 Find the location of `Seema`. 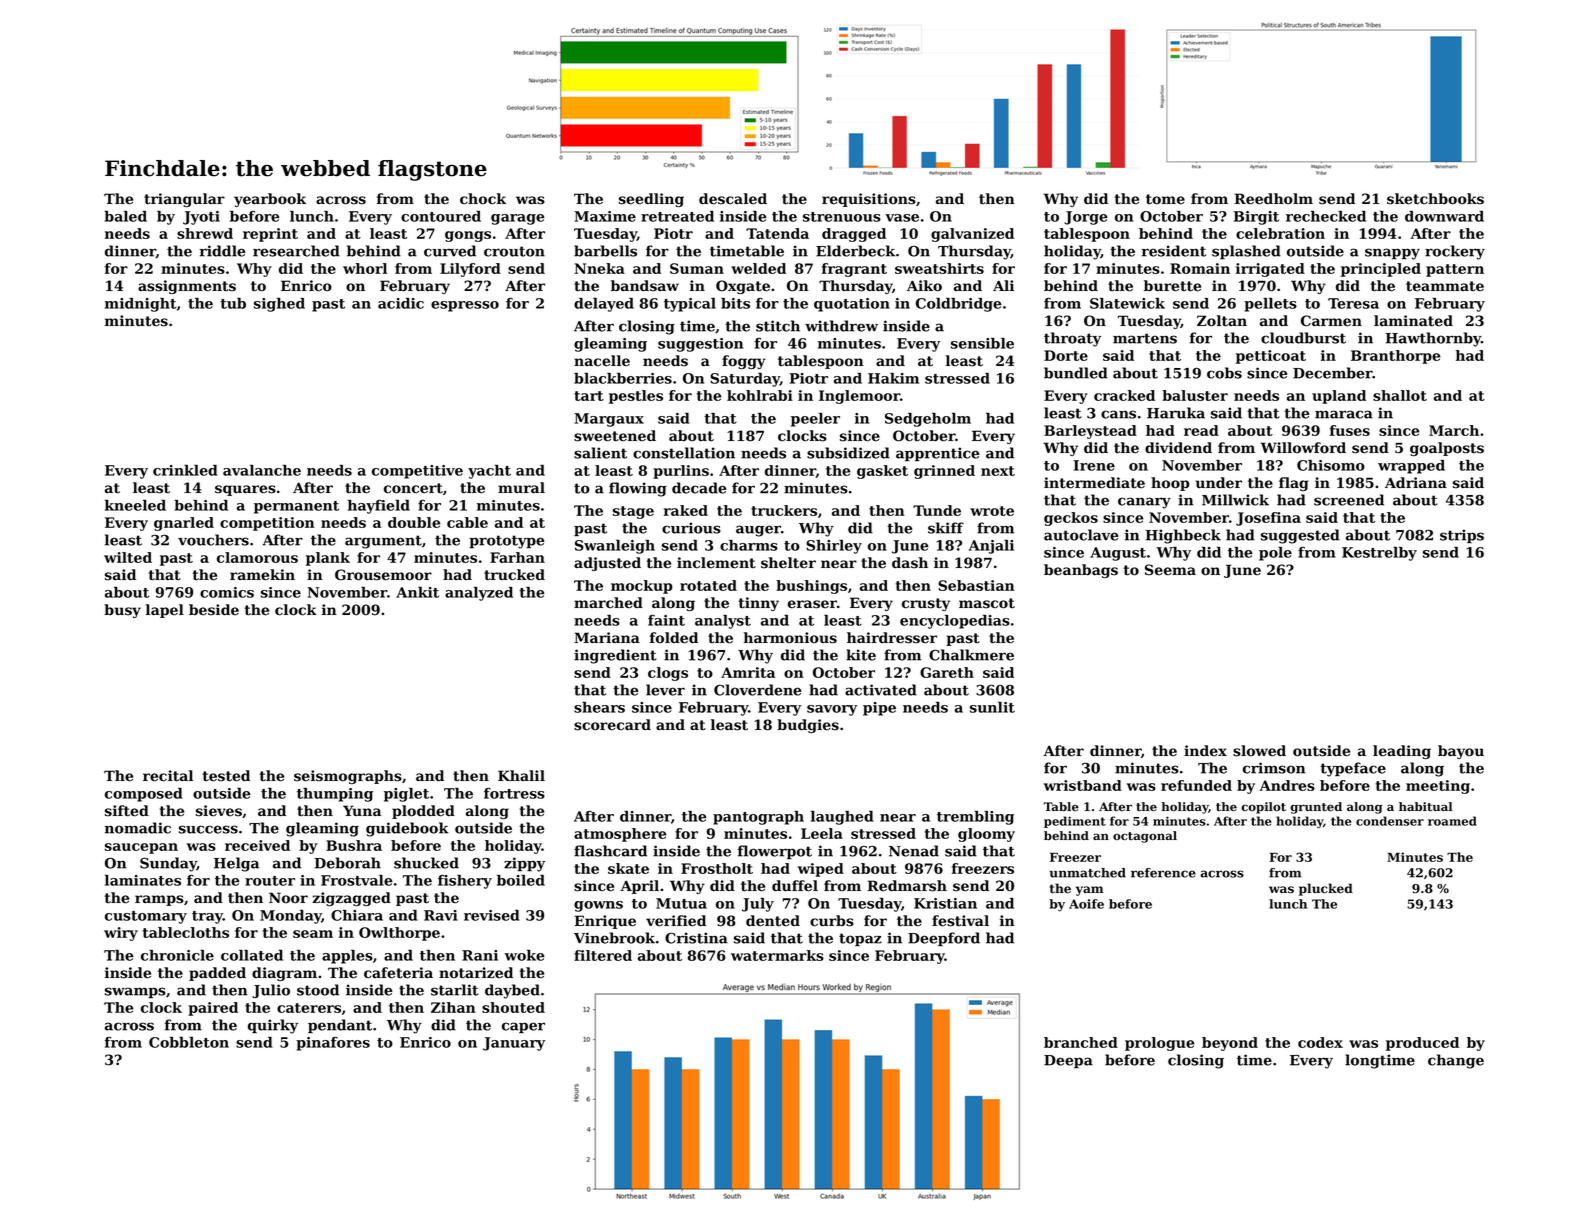

Seema is located at coordinates (1170, 570).
